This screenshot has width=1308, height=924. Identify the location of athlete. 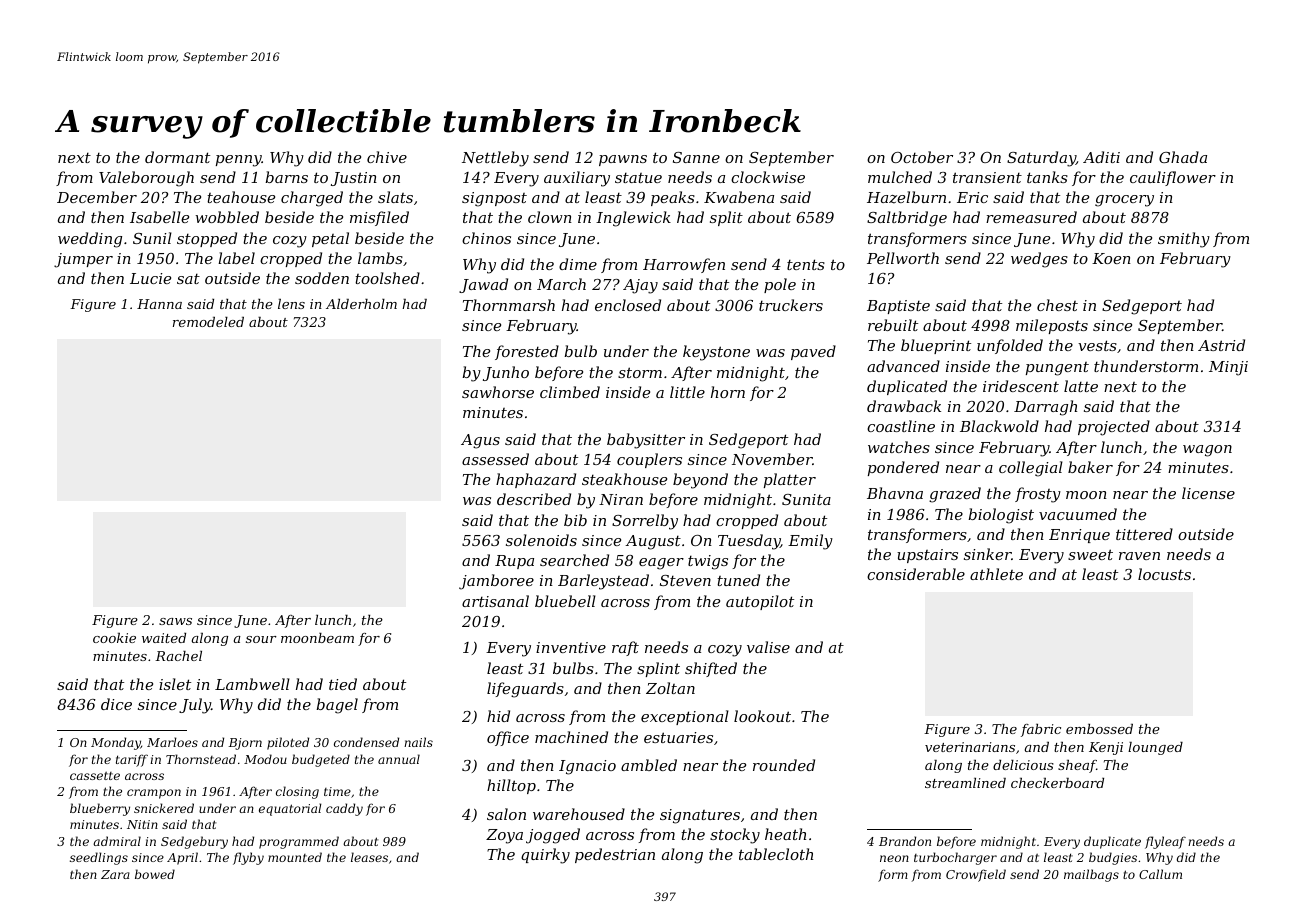
(996, 574).
